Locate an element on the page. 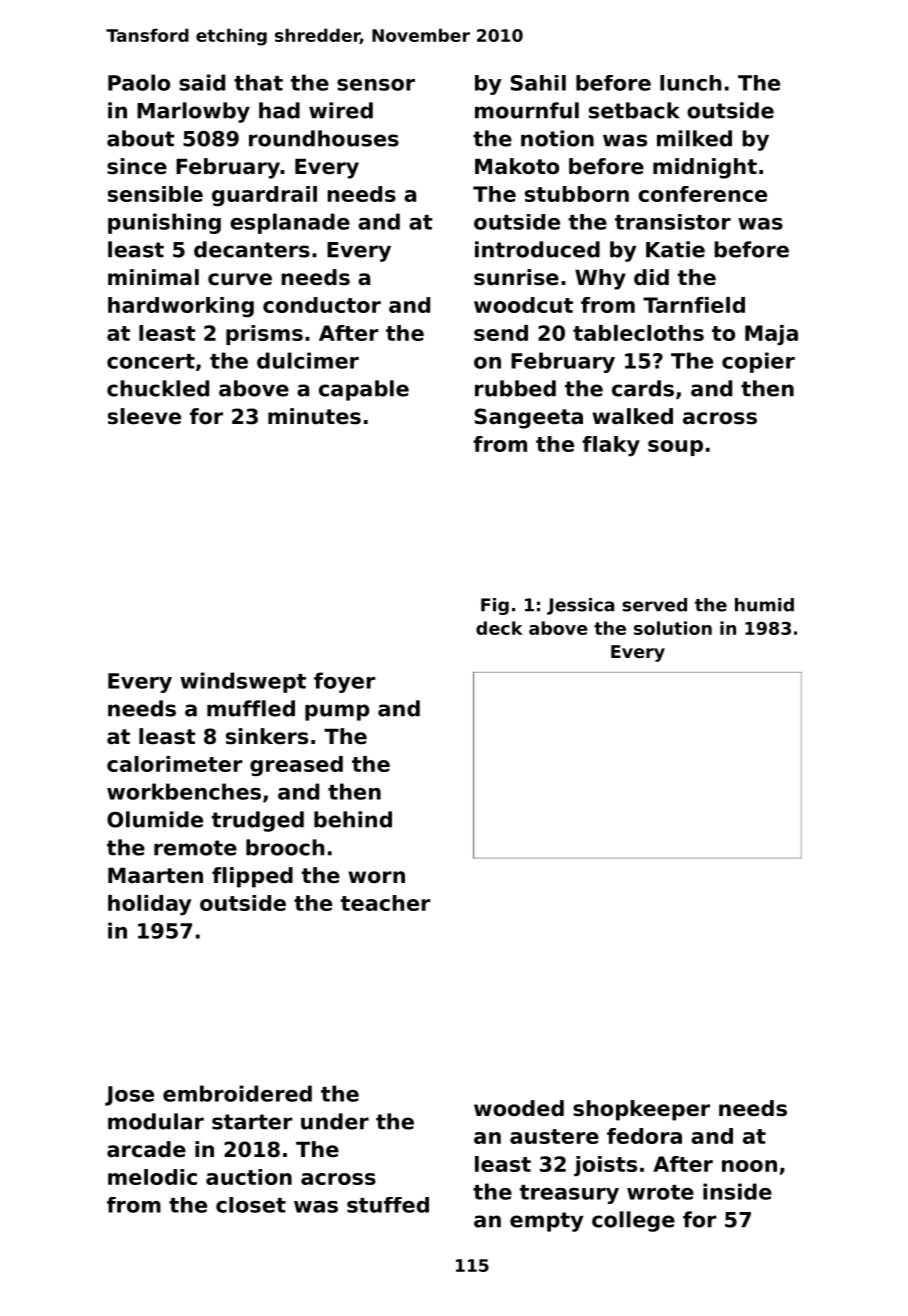 This document has height=1316, width=908. Sahil is located at coordinates (538, 83).
